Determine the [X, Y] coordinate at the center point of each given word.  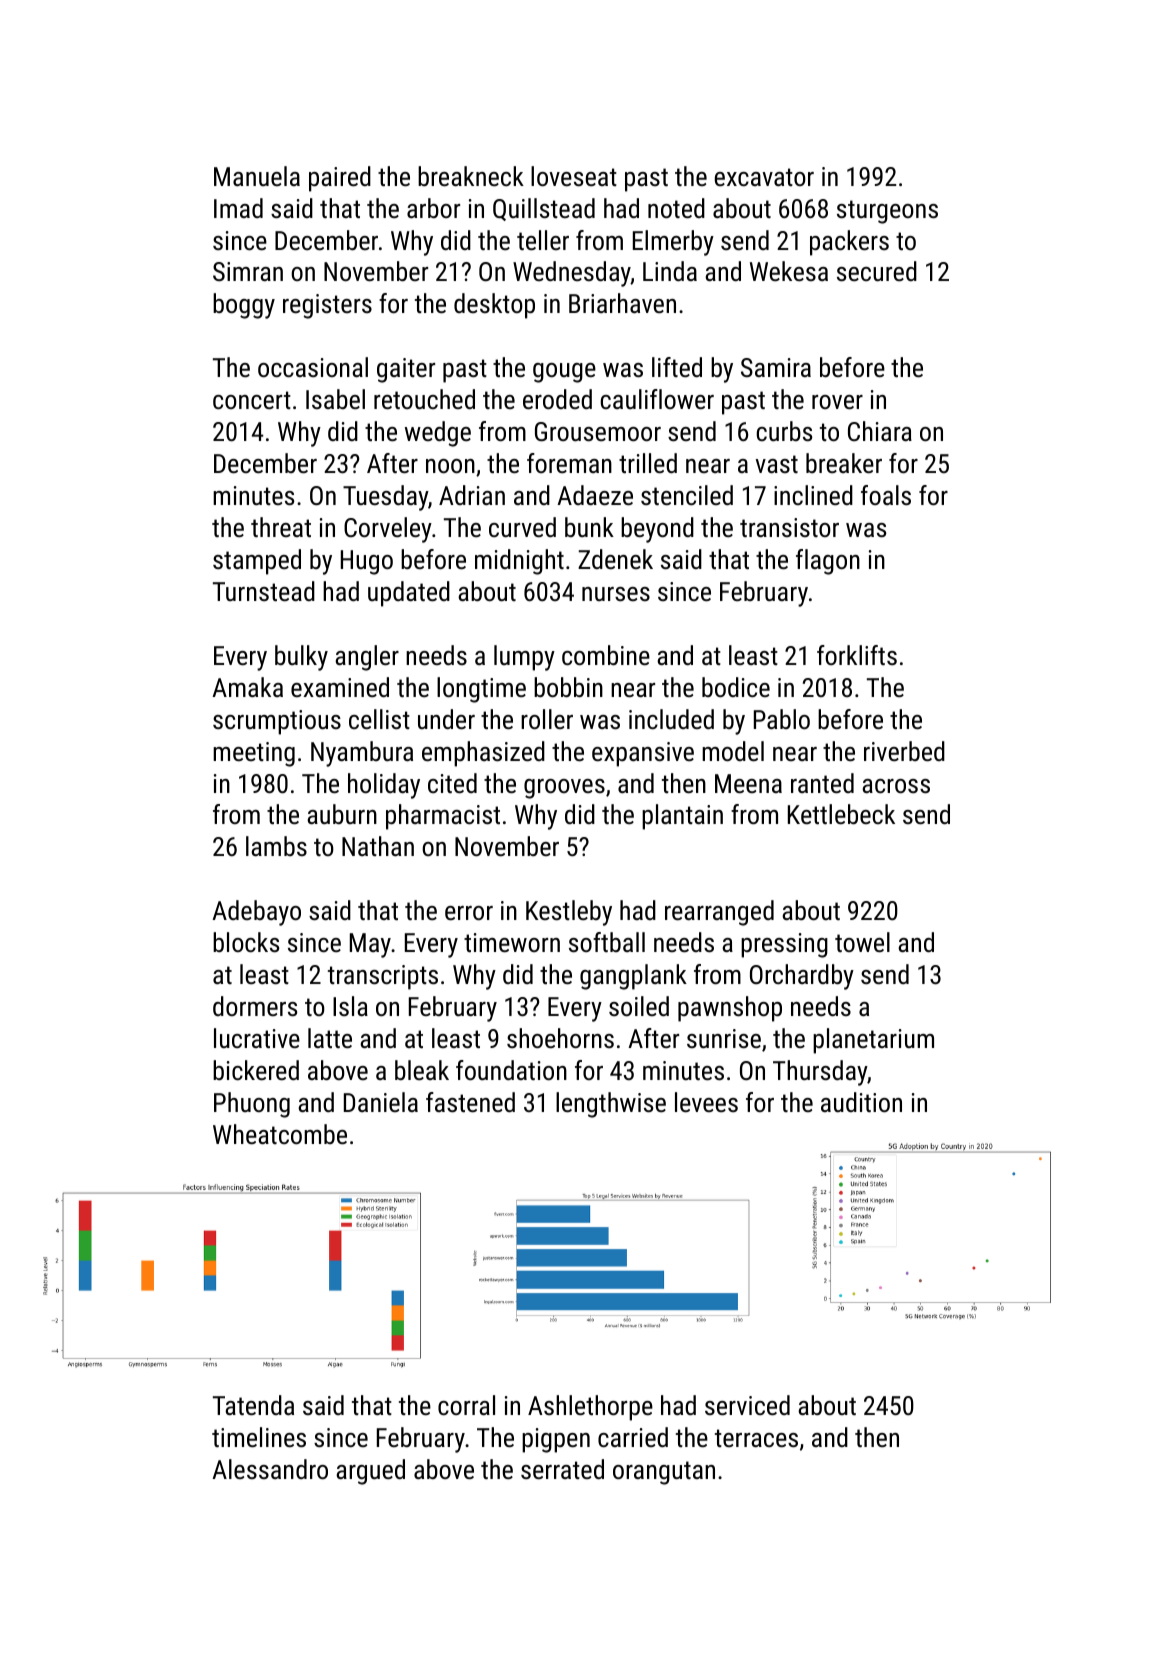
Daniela [381, 1102]
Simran [248, 271]
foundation [511, 1070]
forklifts [857, 655]
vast [777, 464]
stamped [257, 562]
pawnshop [730, 1009]
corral [466, 1405]
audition [861, 1102]
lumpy [524, 658]
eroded [557, 399]
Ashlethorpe [590, 1408]
